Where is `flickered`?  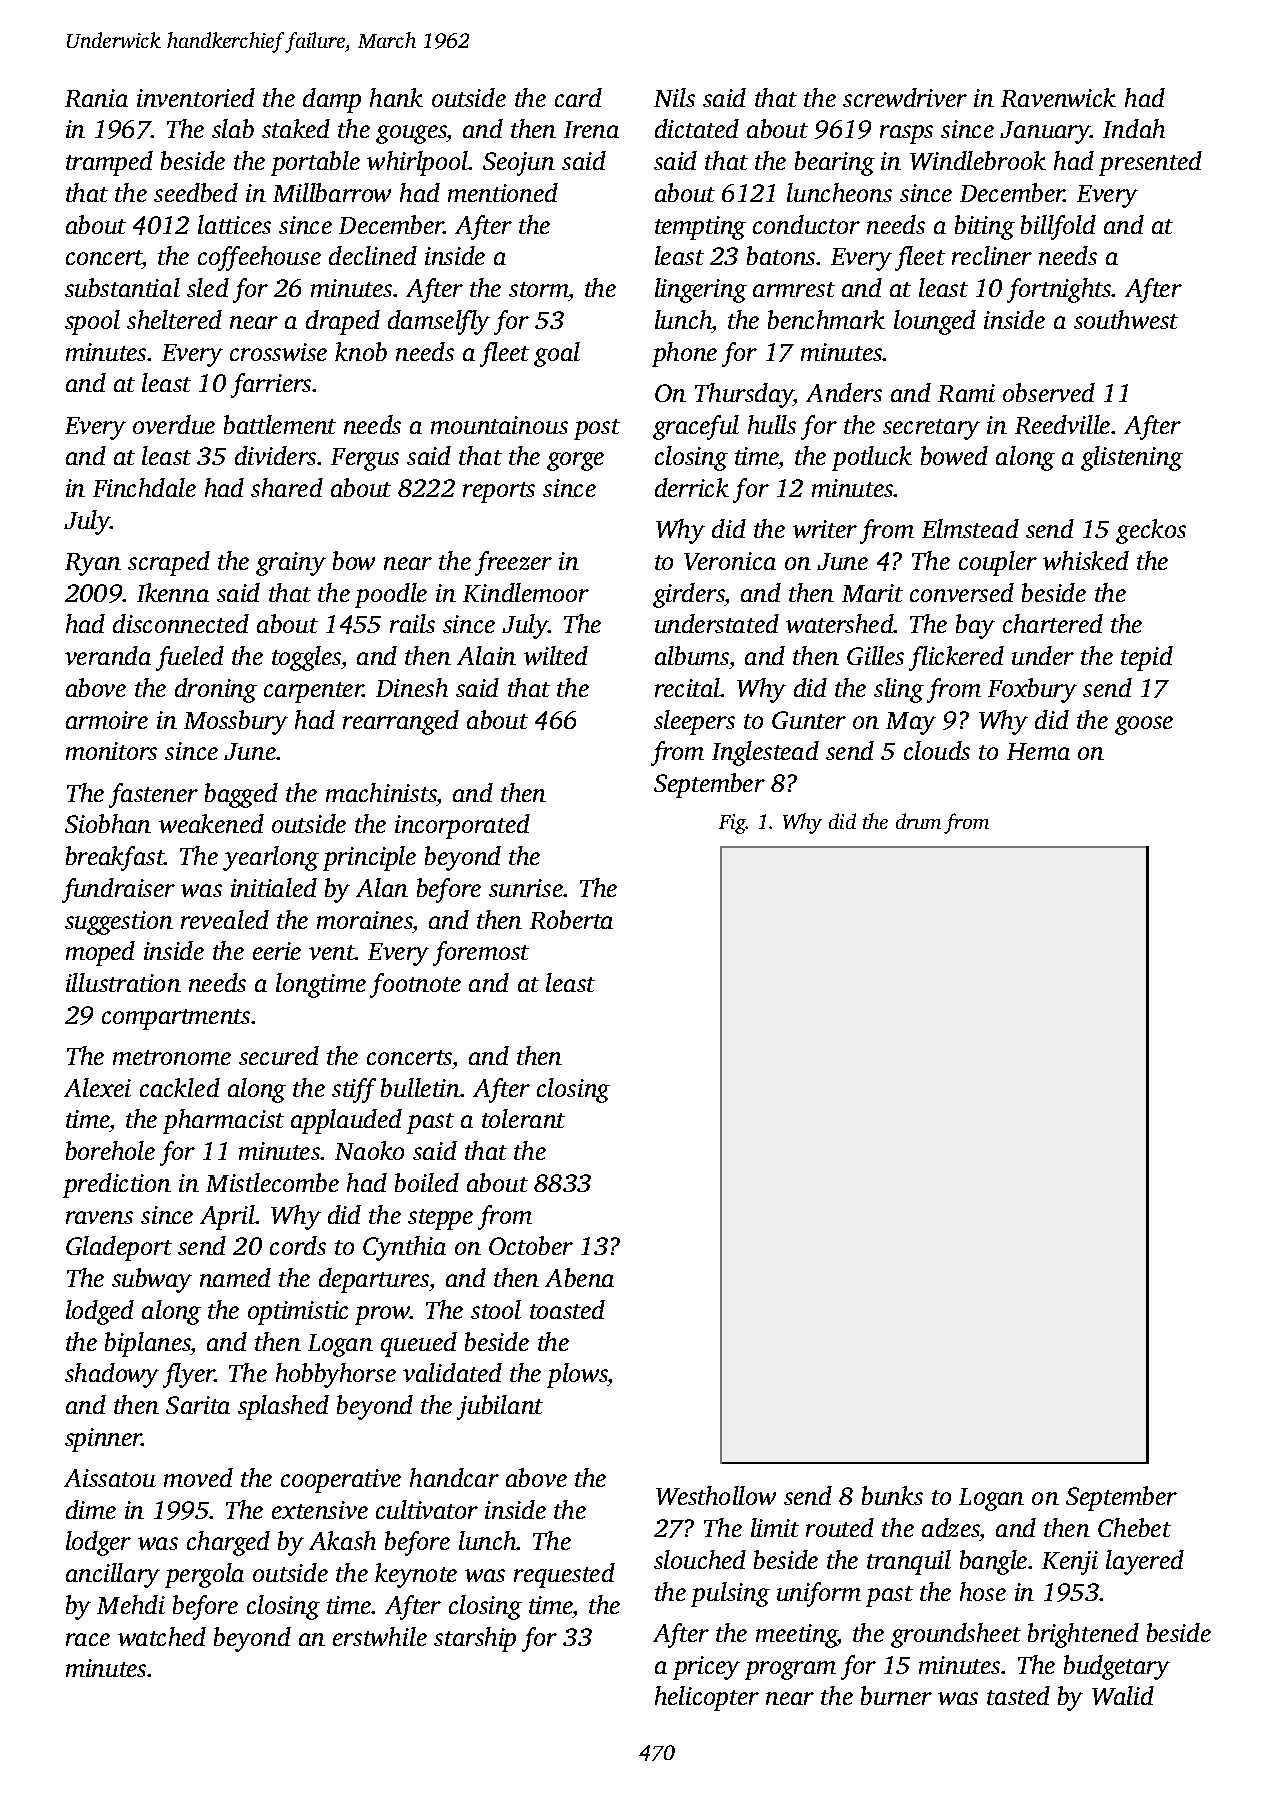
flickered is located at coordinates (956, 658).
